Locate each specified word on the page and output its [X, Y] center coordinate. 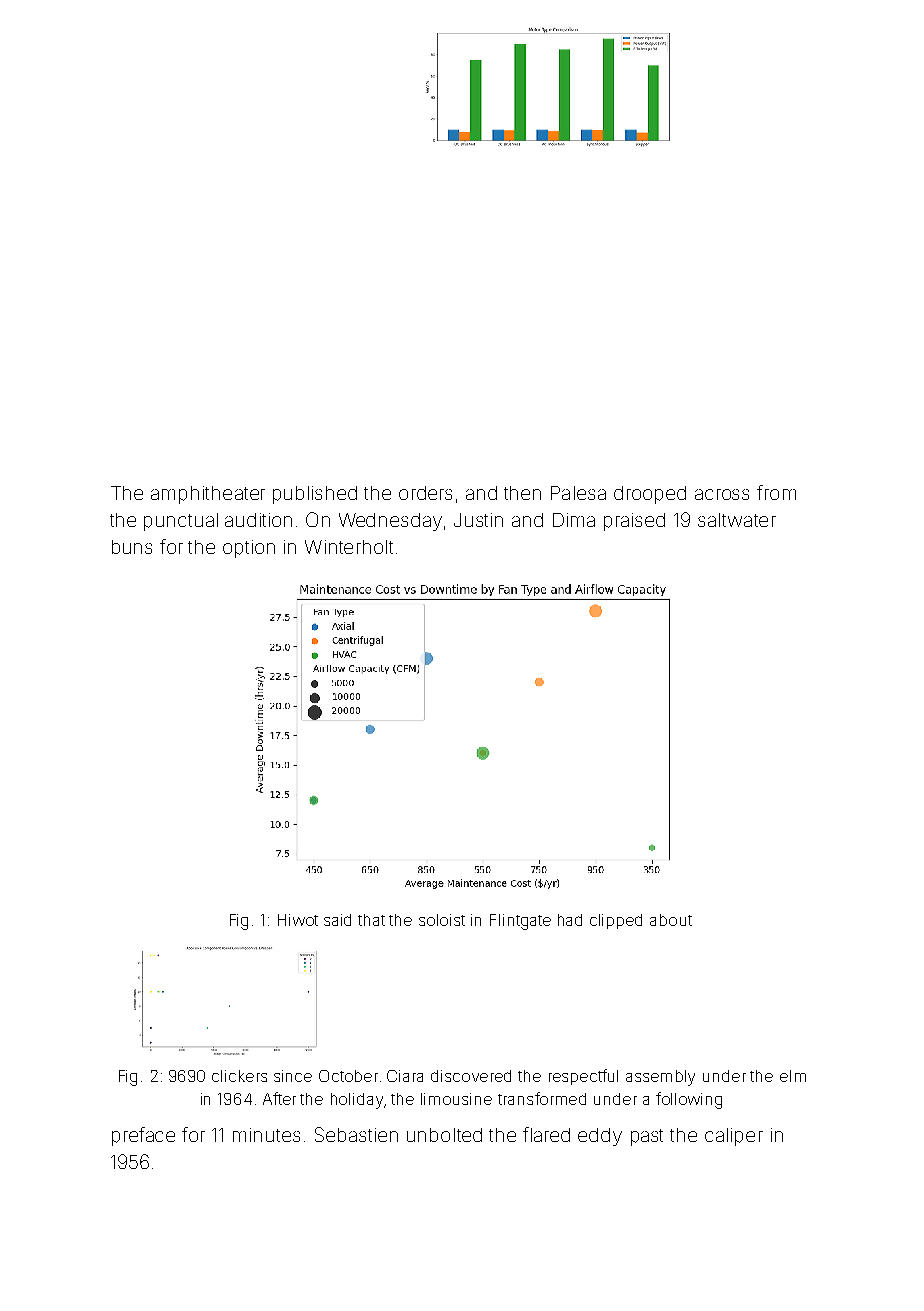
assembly [660, 1078]
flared [546, 1134]
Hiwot [298, 920]
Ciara [405, 1076]
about [671, 920]
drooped [650, 495]
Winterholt [349, 547]
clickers [239, 1076]
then [522, 493]
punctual [181, 522]
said [337, 920]
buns [132, 547]
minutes [266, 1135]
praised [634, 522]
